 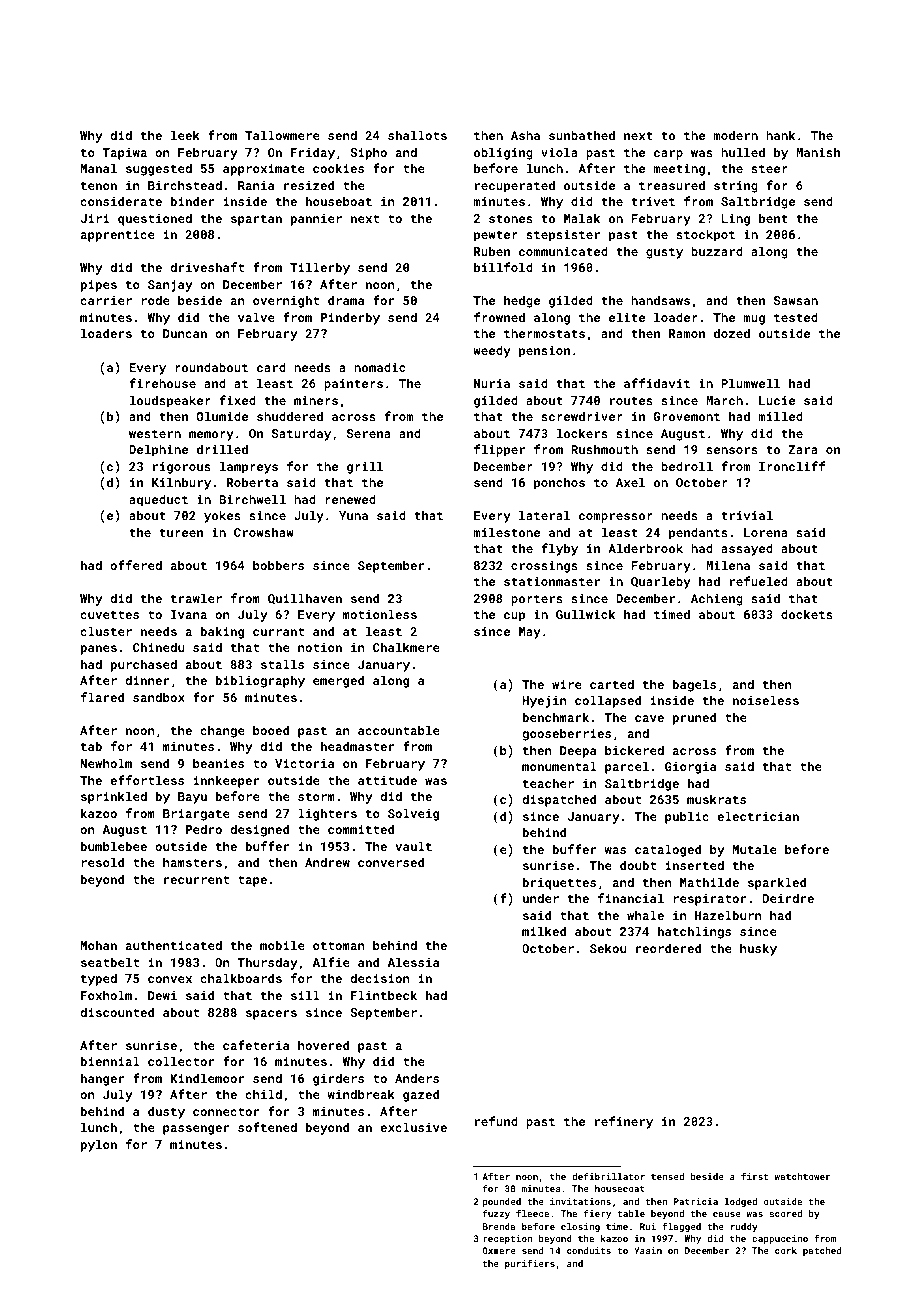 What do you see at coordinates (170, 979) in the image?
I see `convex` at bounding box center [170, 979].
